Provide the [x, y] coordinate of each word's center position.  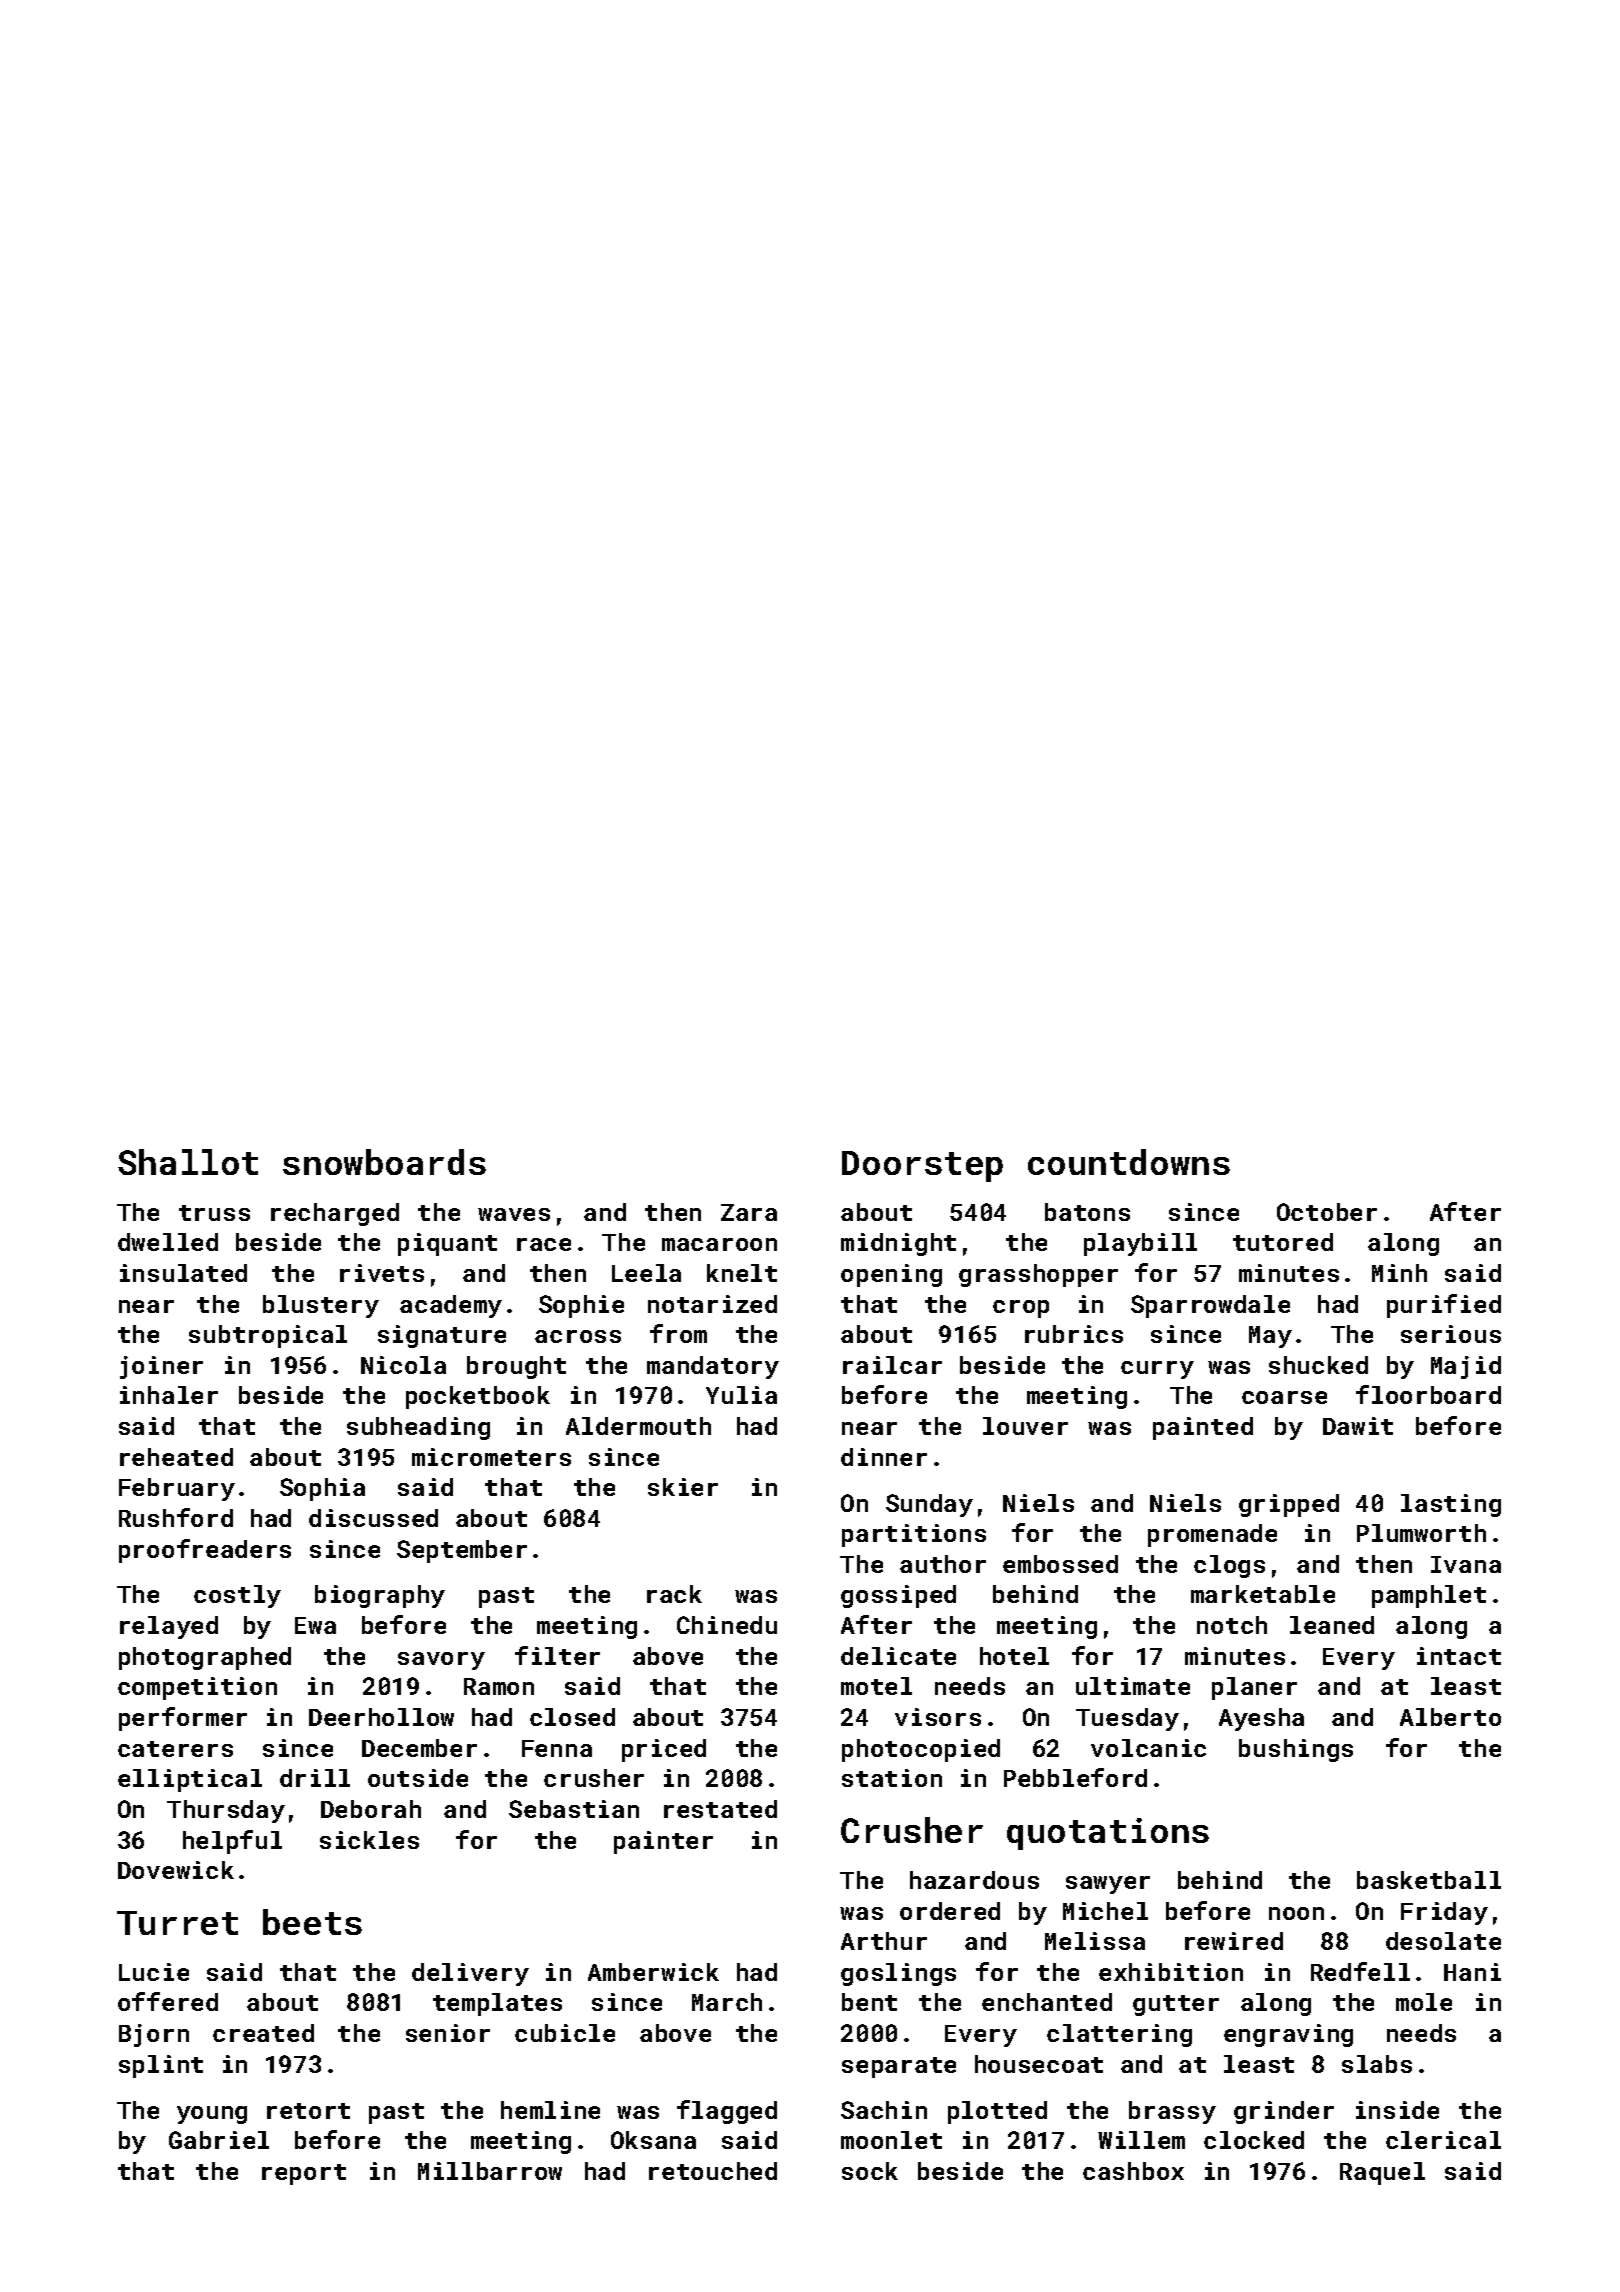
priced [664, 1750]
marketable [1263, 1594]
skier [683, 1487]
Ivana [1466, 1564]
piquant [447, 1244]
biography [380, 1596]
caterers [175, 1749]
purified [1444, 1306]
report [304, 2174]
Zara [749, 1212]
